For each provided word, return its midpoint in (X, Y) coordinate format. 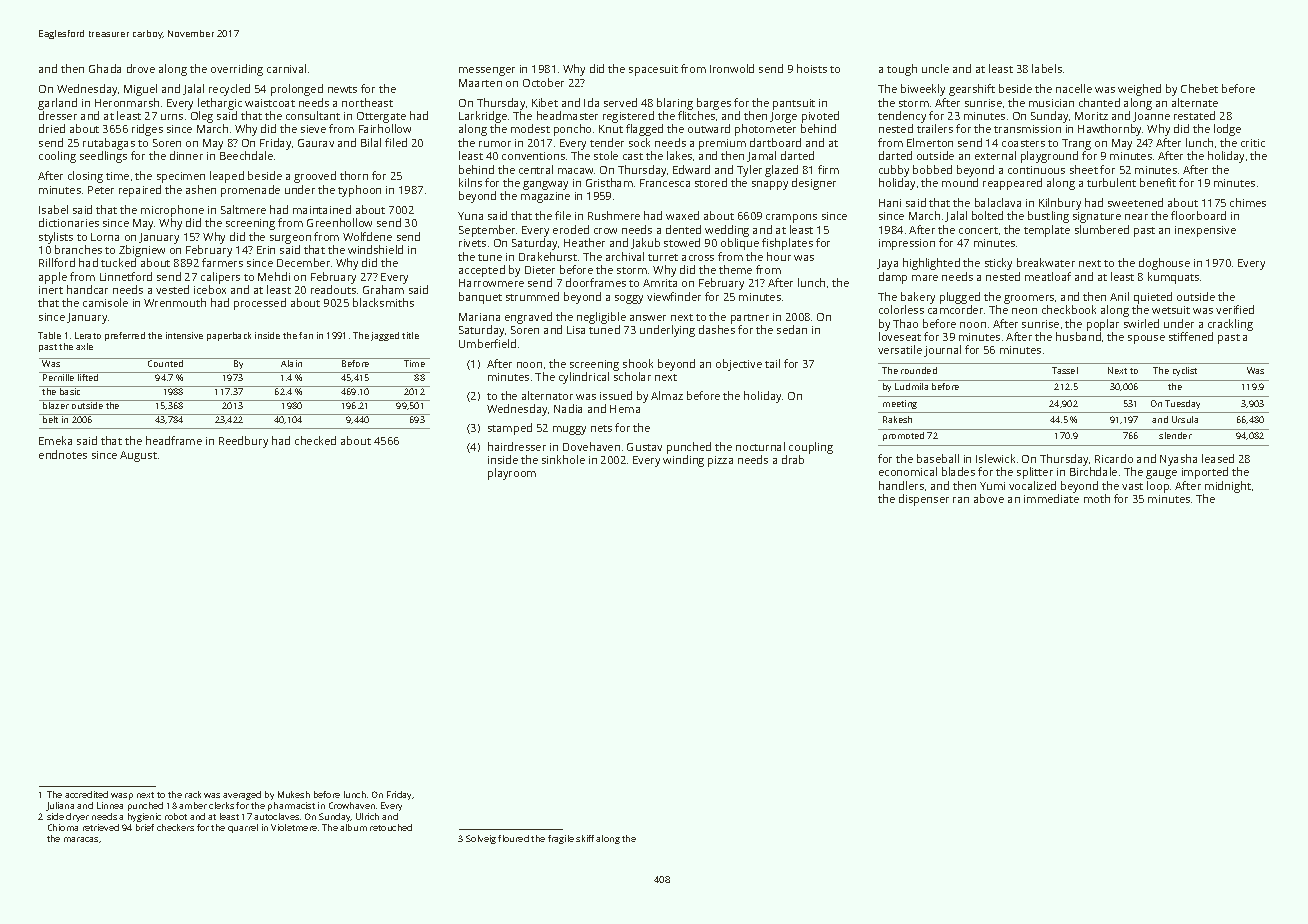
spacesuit (653, 70)
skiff (585, 838)
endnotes (63, 454)
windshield (375, 249)
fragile (561, 839)
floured (513, 838)
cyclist (1185, 371)
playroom (512, 474)
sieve (313, 129)
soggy (629, 299)
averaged (242, 795)
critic (1253, 143)
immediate (1051, 498)
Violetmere (294, 827)
